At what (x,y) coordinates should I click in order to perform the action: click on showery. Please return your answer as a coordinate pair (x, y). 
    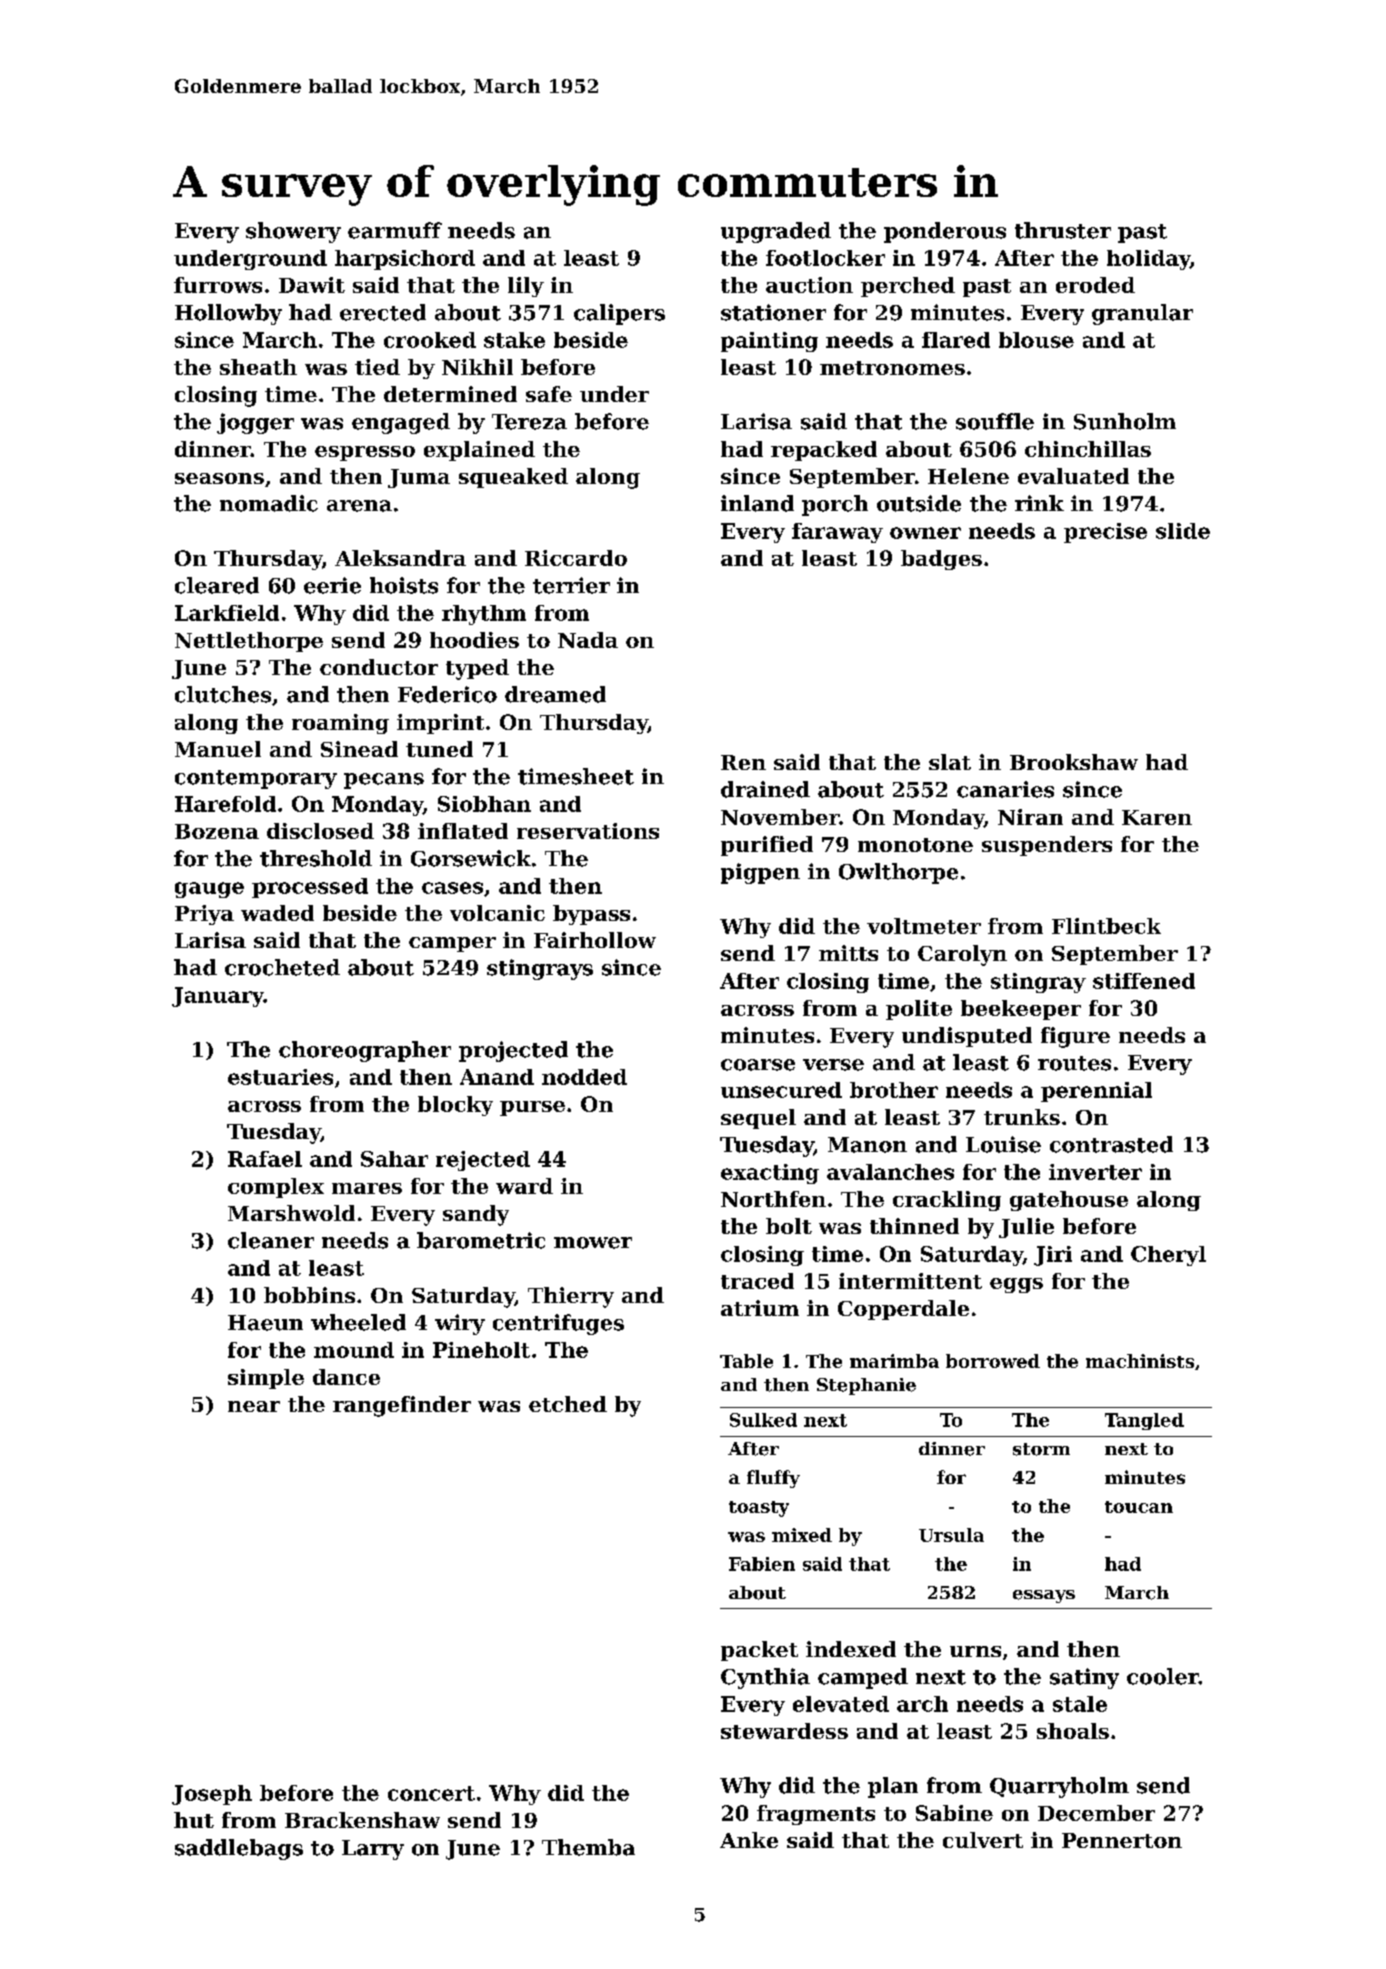
    Looking at the image, I should click on (293, 232).
